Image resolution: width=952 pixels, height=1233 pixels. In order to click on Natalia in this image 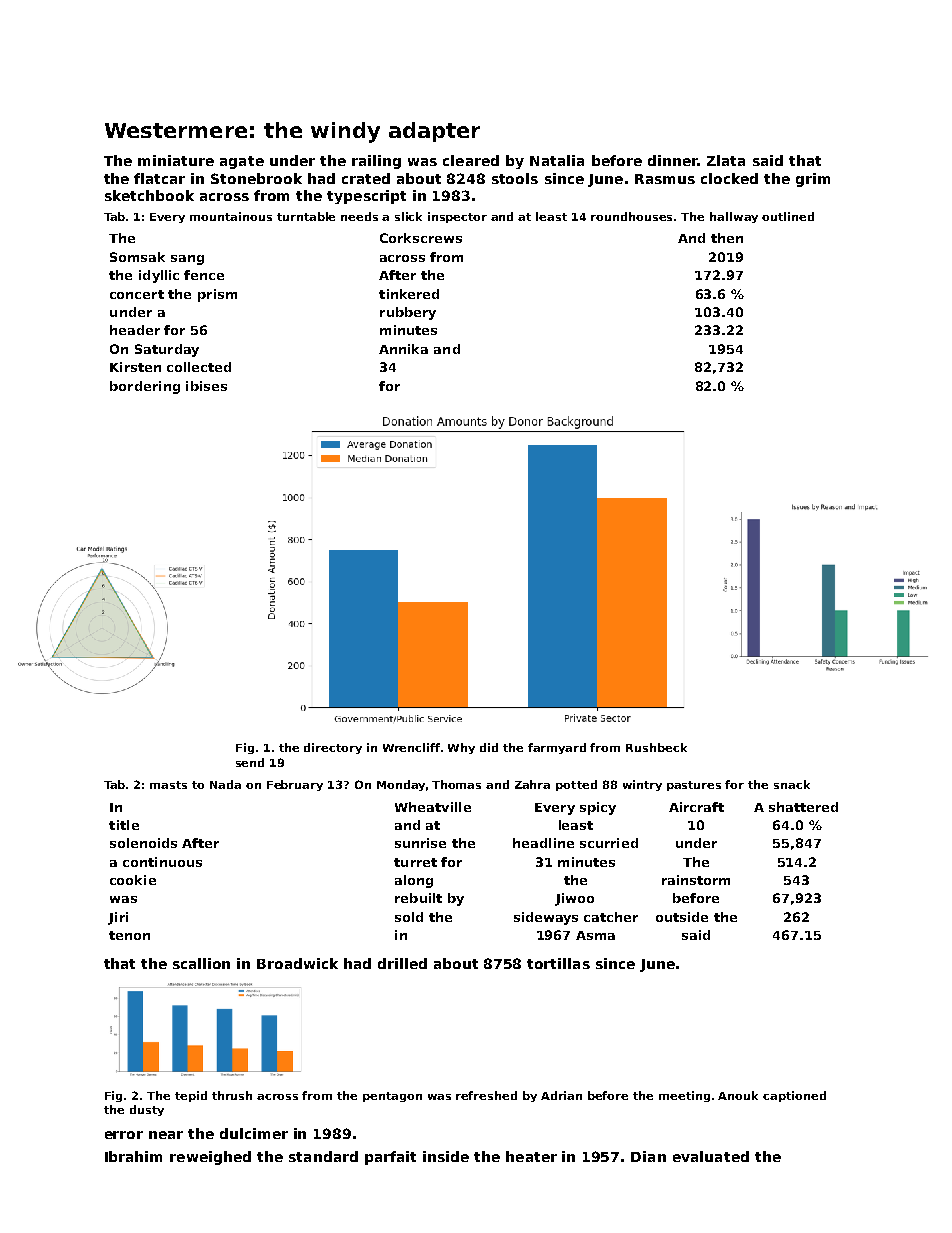, I will do `click(557, 160)`.
